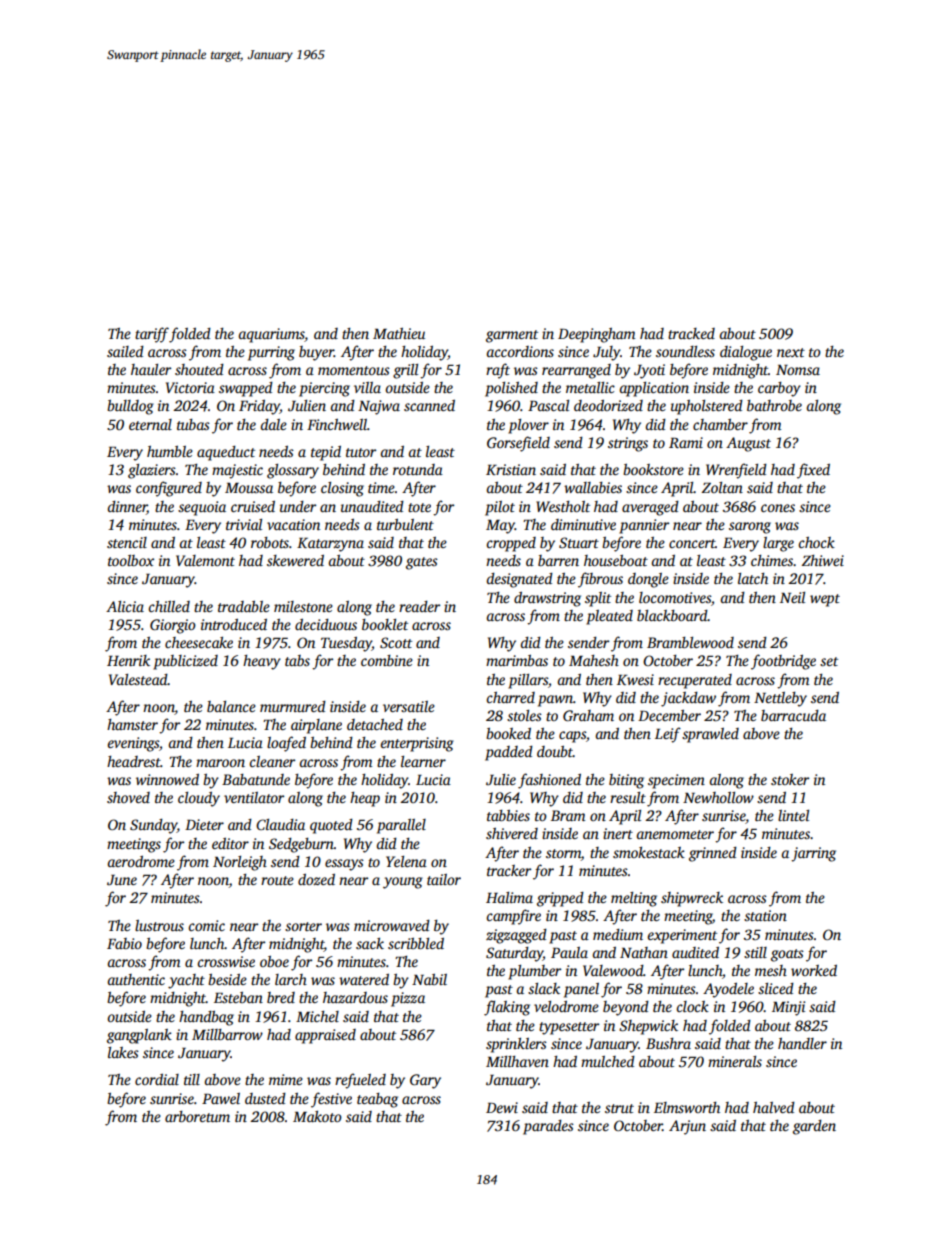 The height and width of the page is (1233, 952). What do you see at coordinates (560, 899) in the page?
I see `gripped` at bounding box center [560, 899].
